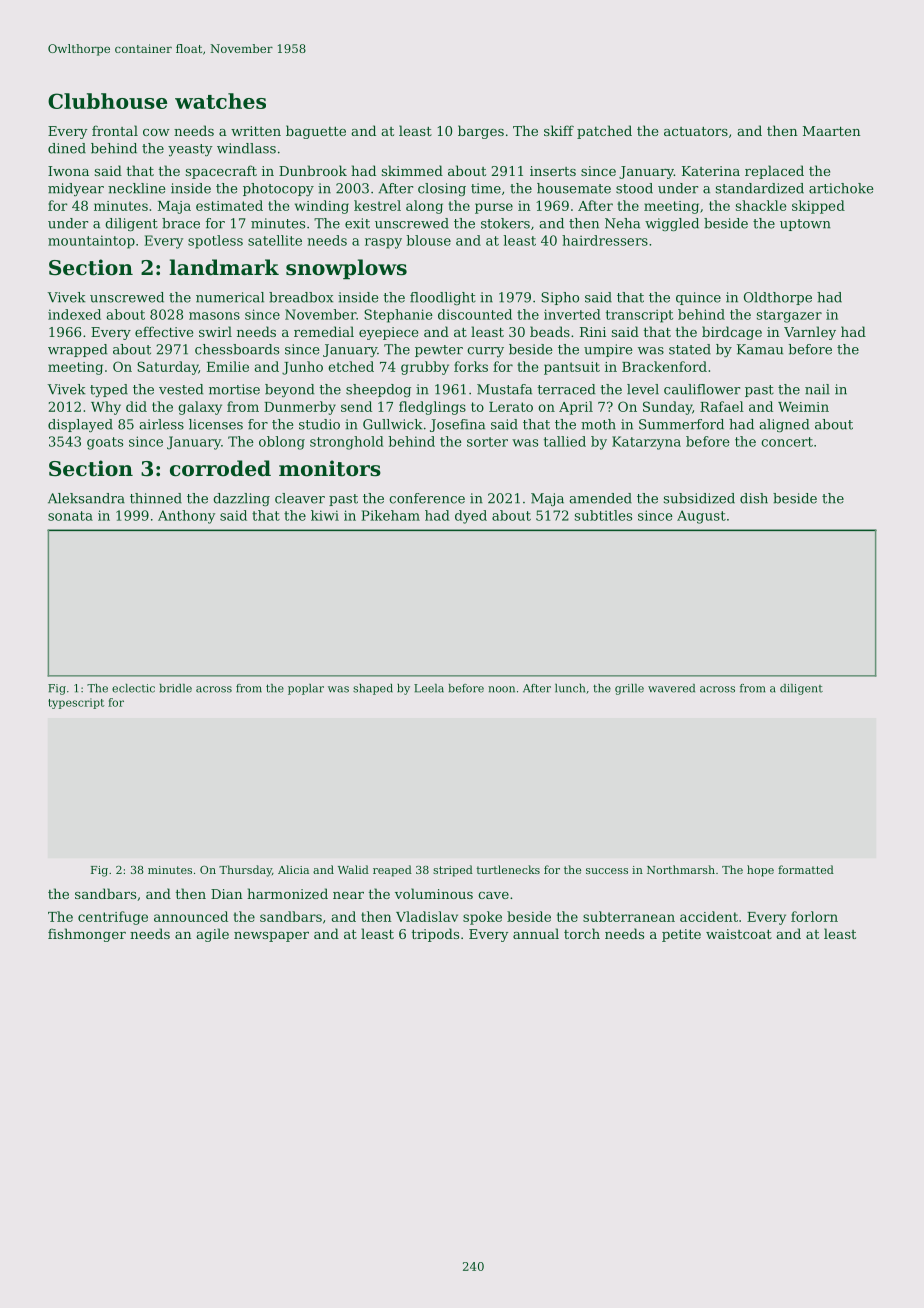 Image resolution: width=924 pixels, height=1308 pixels. What do you see at coordinates (191, 916) in the screenshot?
I see `announced` at bounding box center [191, 916].
